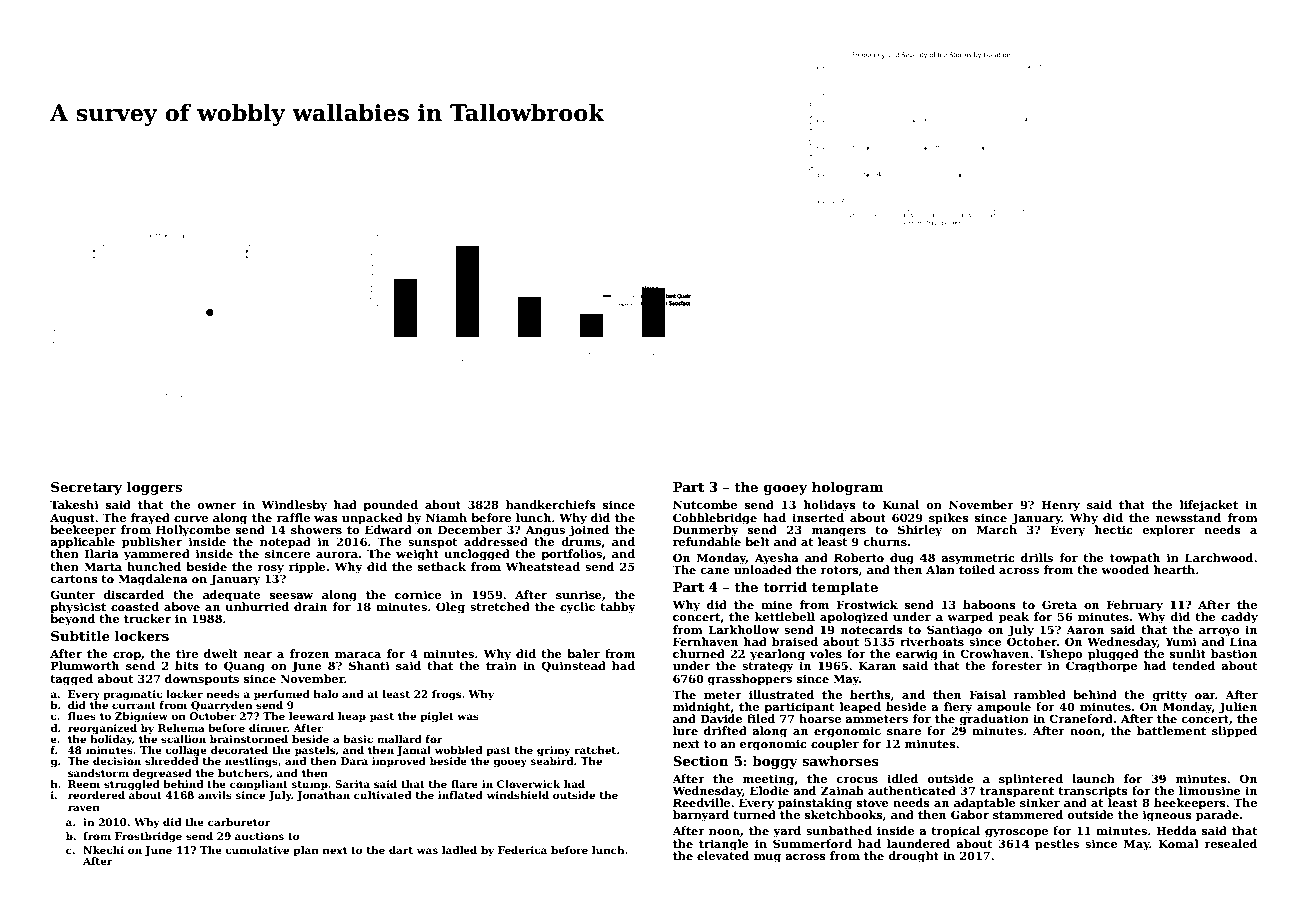 The width and height of the document is (1308, 924). What do you see at coordinates (750, 680) in the document?
I see `grasshoppers` at bounding box center [750, 680].
